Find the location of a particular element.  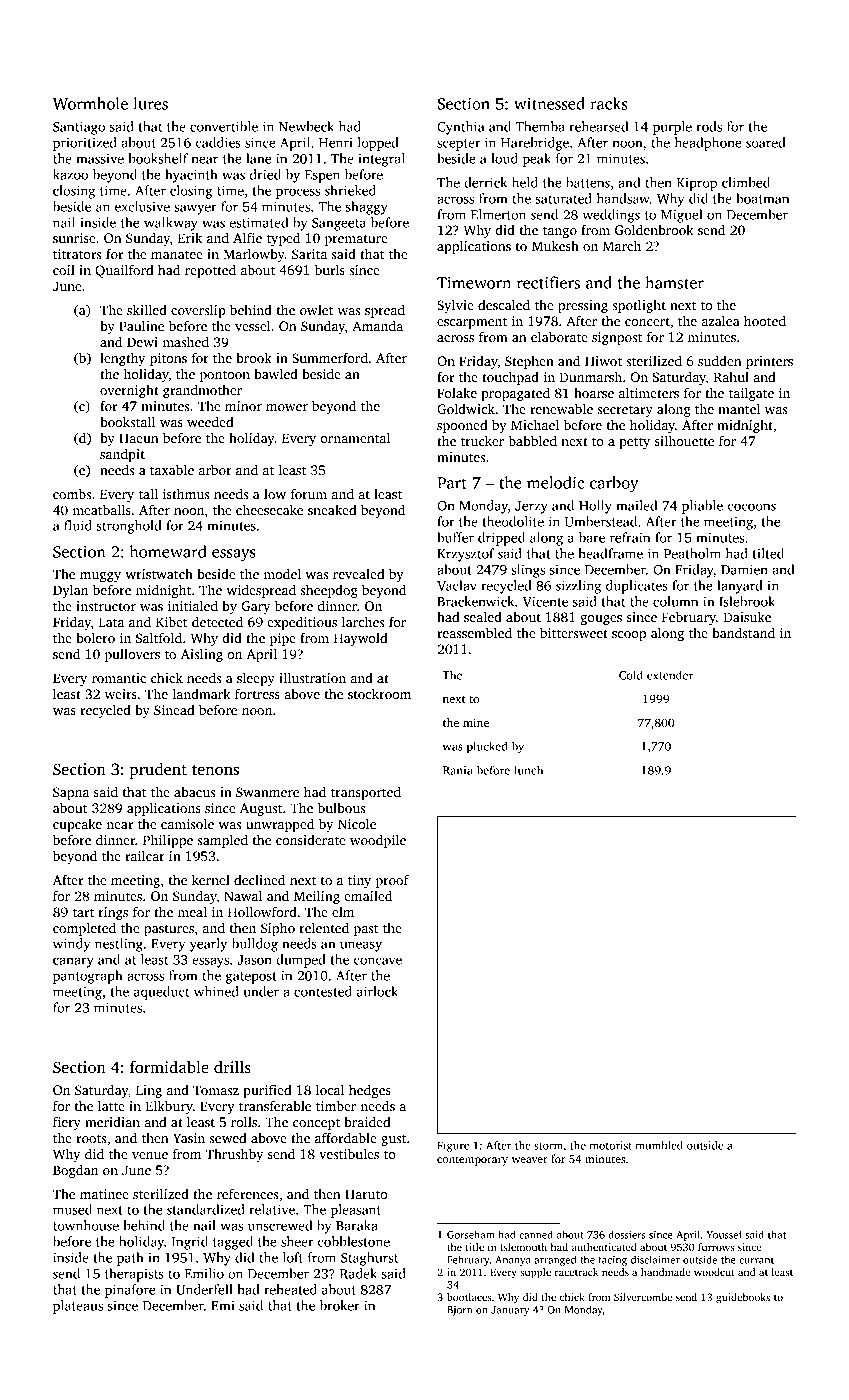

sudden is located at coordinates (720, 360).
